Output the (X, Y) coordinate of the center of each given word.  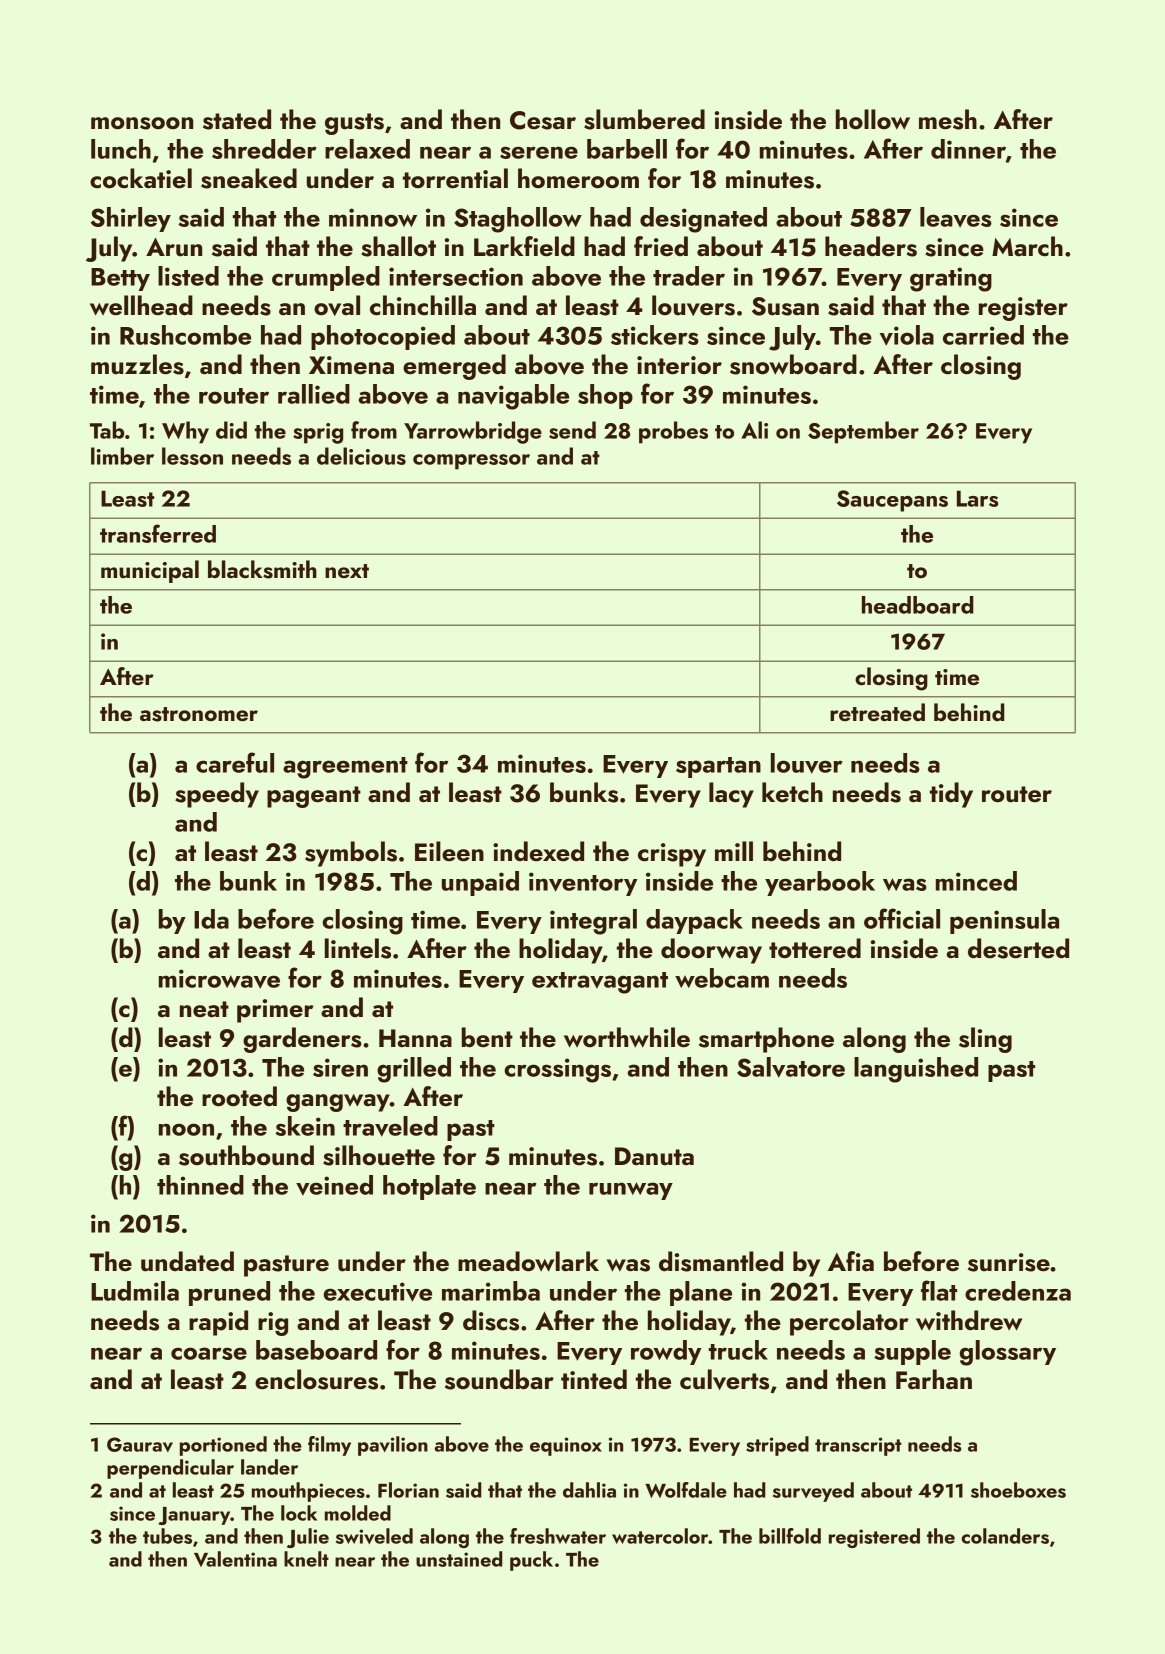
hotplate (429, 1187)
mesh (948, 119)
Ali (754, 430)
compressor (471, 462)
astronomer (199, 714)
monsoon (142, 123)
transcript (858, 1446)
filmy (329, 1446)
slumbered (644, 119)
